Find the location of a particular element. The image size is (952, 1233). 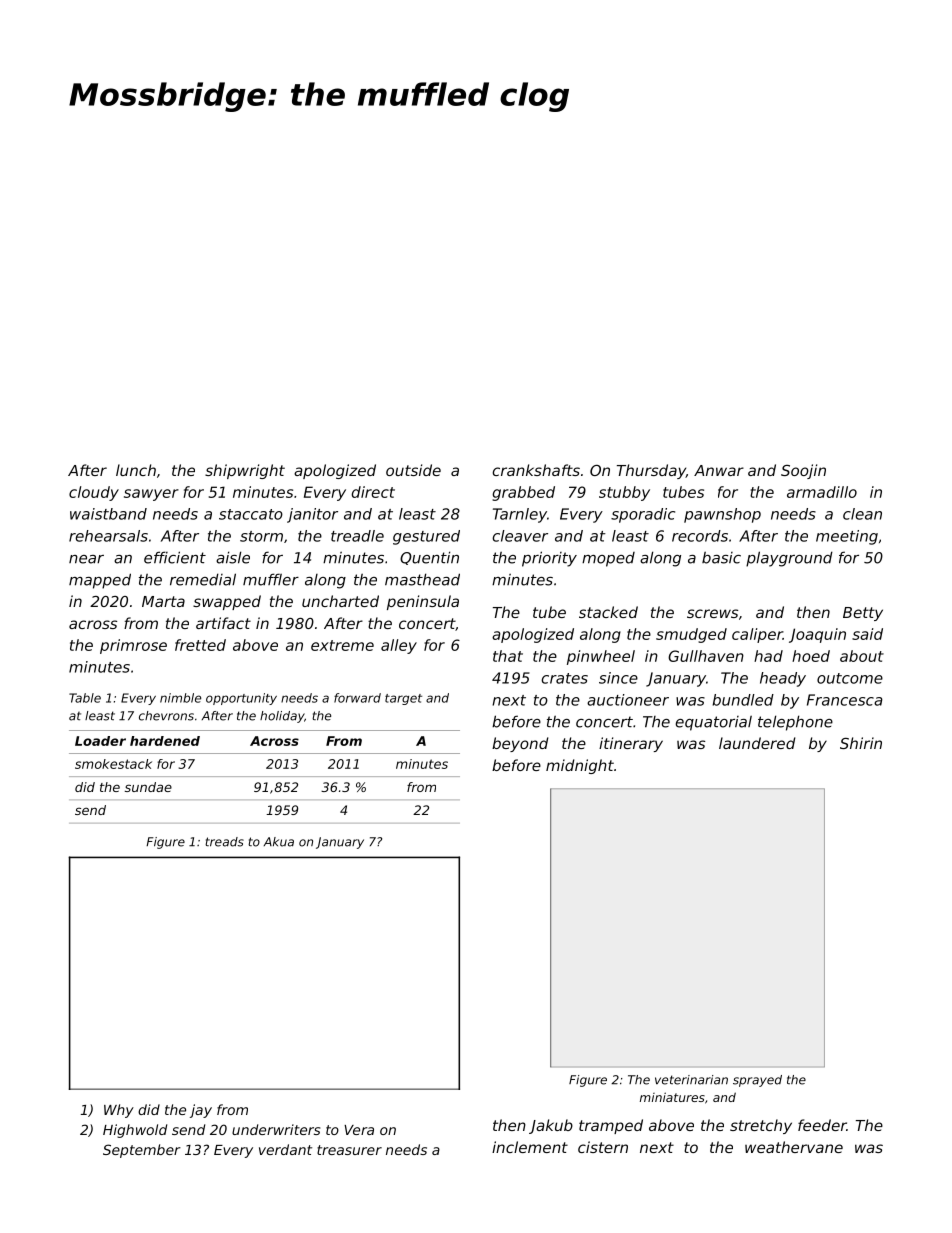

outcome is located at coordinates (850, 678).
